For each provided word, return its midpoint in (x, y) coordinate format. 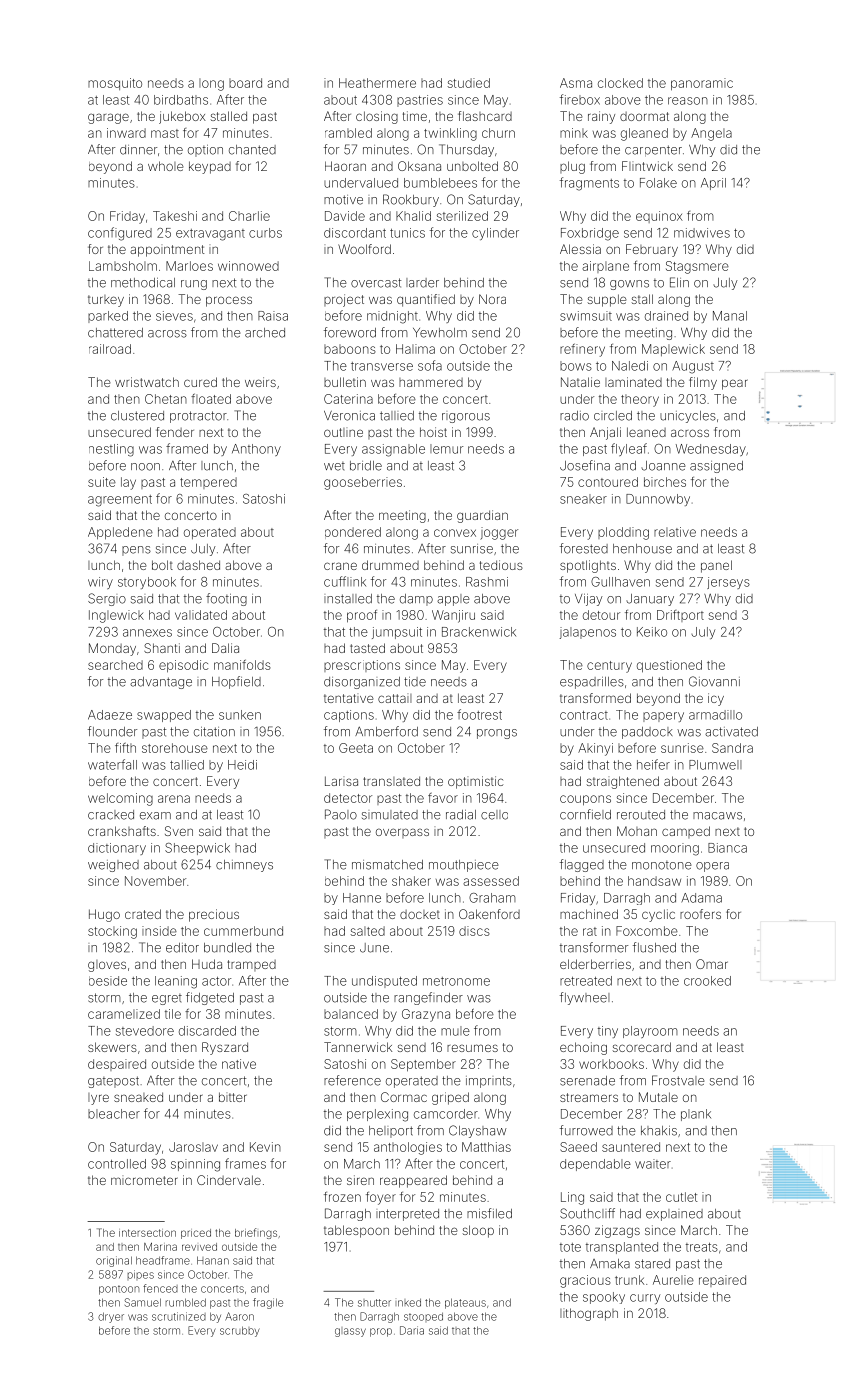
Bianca (727, 848)
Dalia (225, 648)
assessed (491, 881)
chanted (252, 150)
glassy (350, 1332)
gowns (629, 285)
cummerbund (243, 931)
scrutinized (179, 1316)
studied (468, 83)
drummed (390, 565)
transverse (382, 366)
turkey (106, 301)
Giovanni (714, 681)
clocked (620, 83)
